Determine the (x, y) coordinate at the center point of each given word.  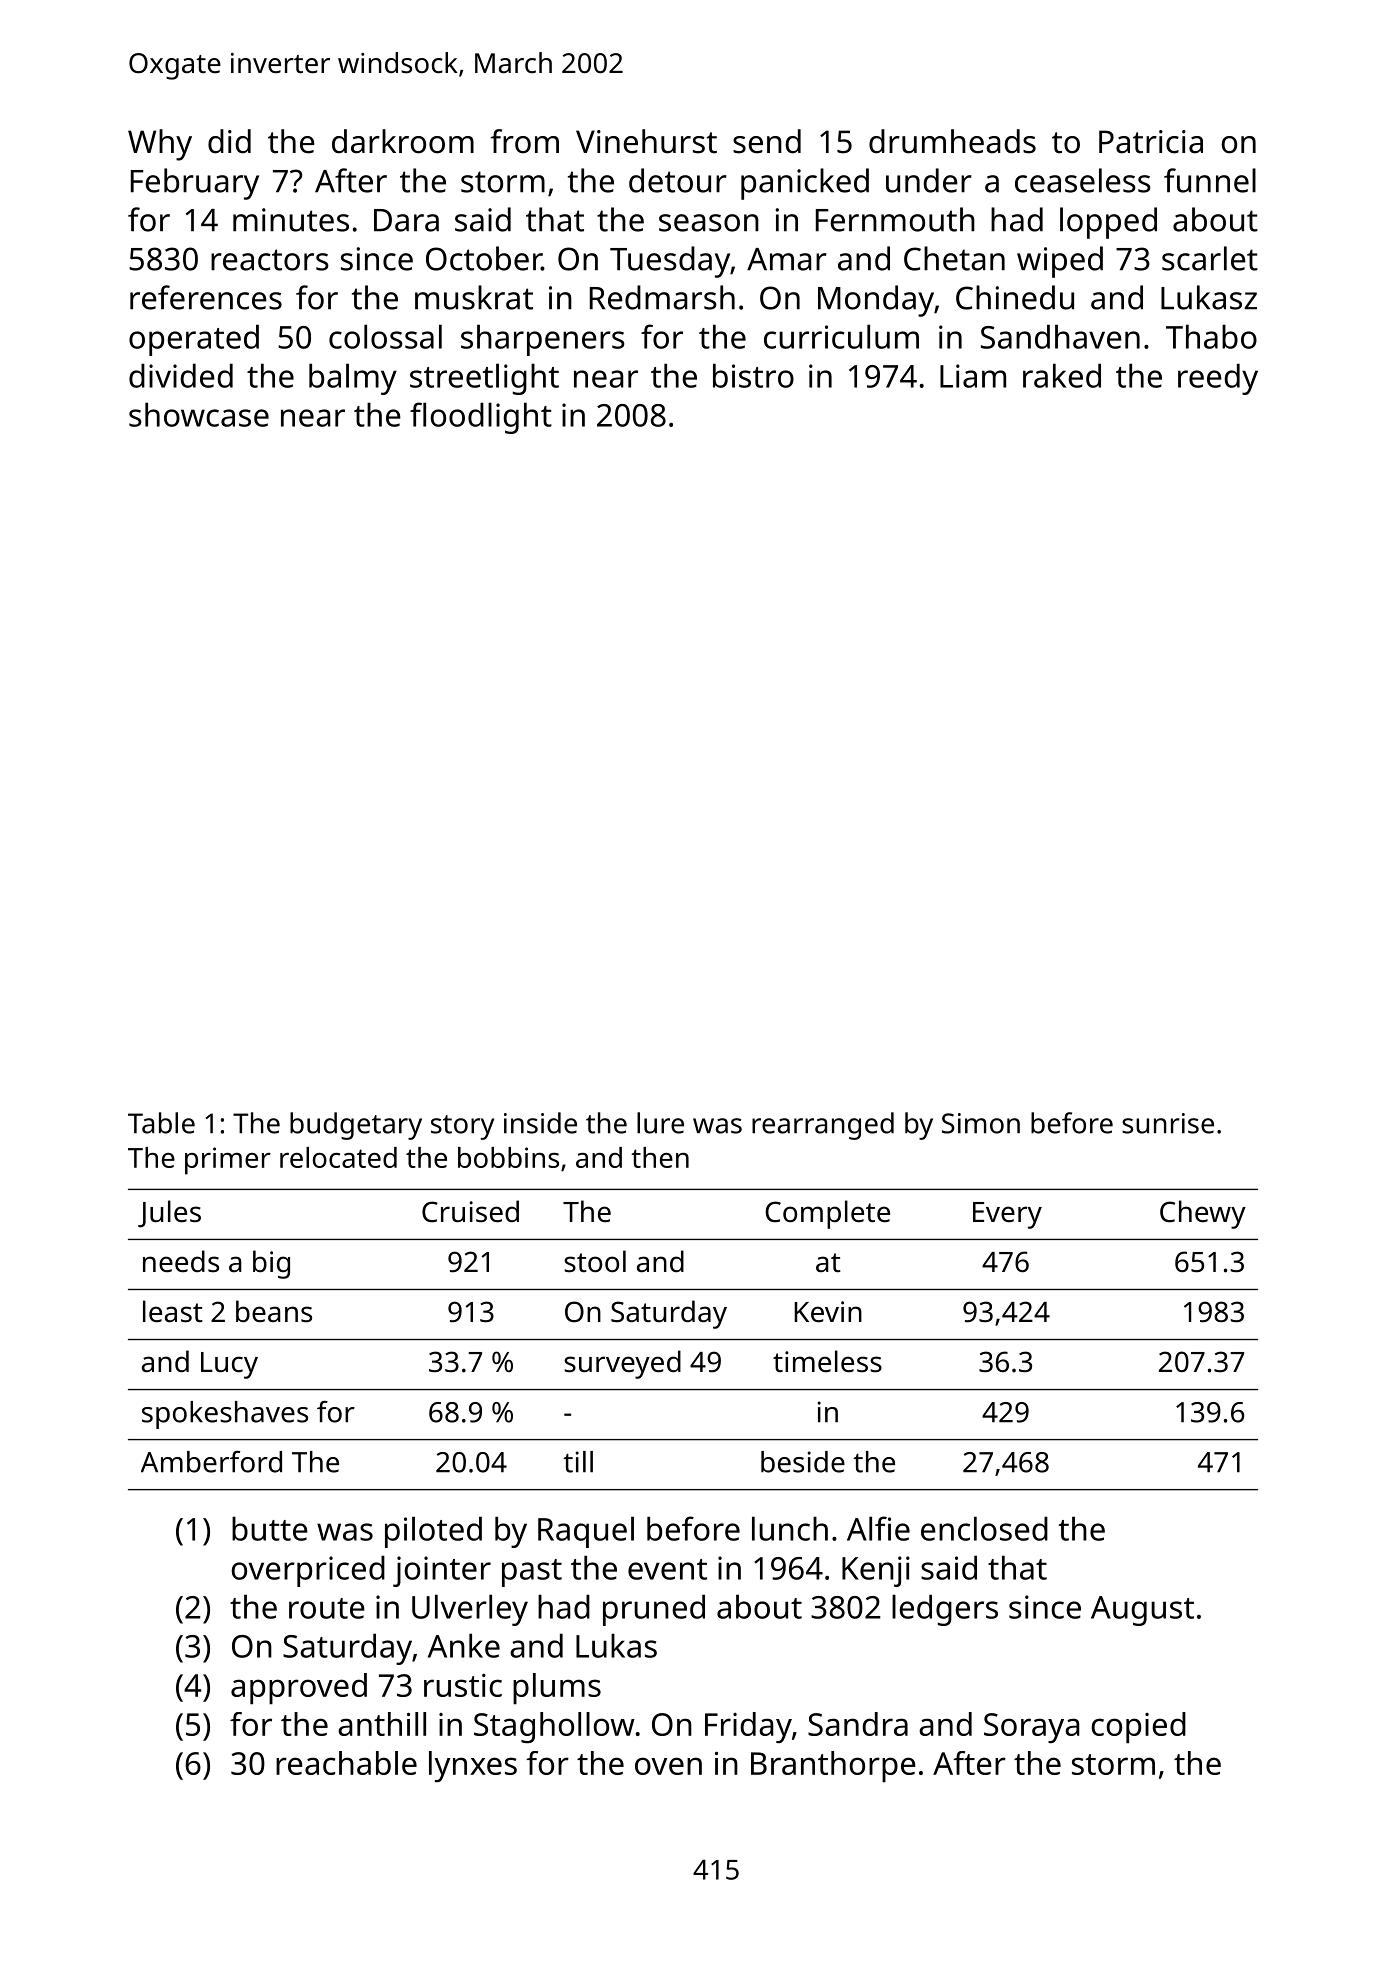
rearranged (823, 1126)
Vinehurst (646, 141)
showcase (199, 414)
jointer (442, 1571)
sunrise (1168, 1123)
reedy (1218, 379)
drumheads (952, 141)
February (195, 184)
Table (161, 1123)
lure (660, 1123)
